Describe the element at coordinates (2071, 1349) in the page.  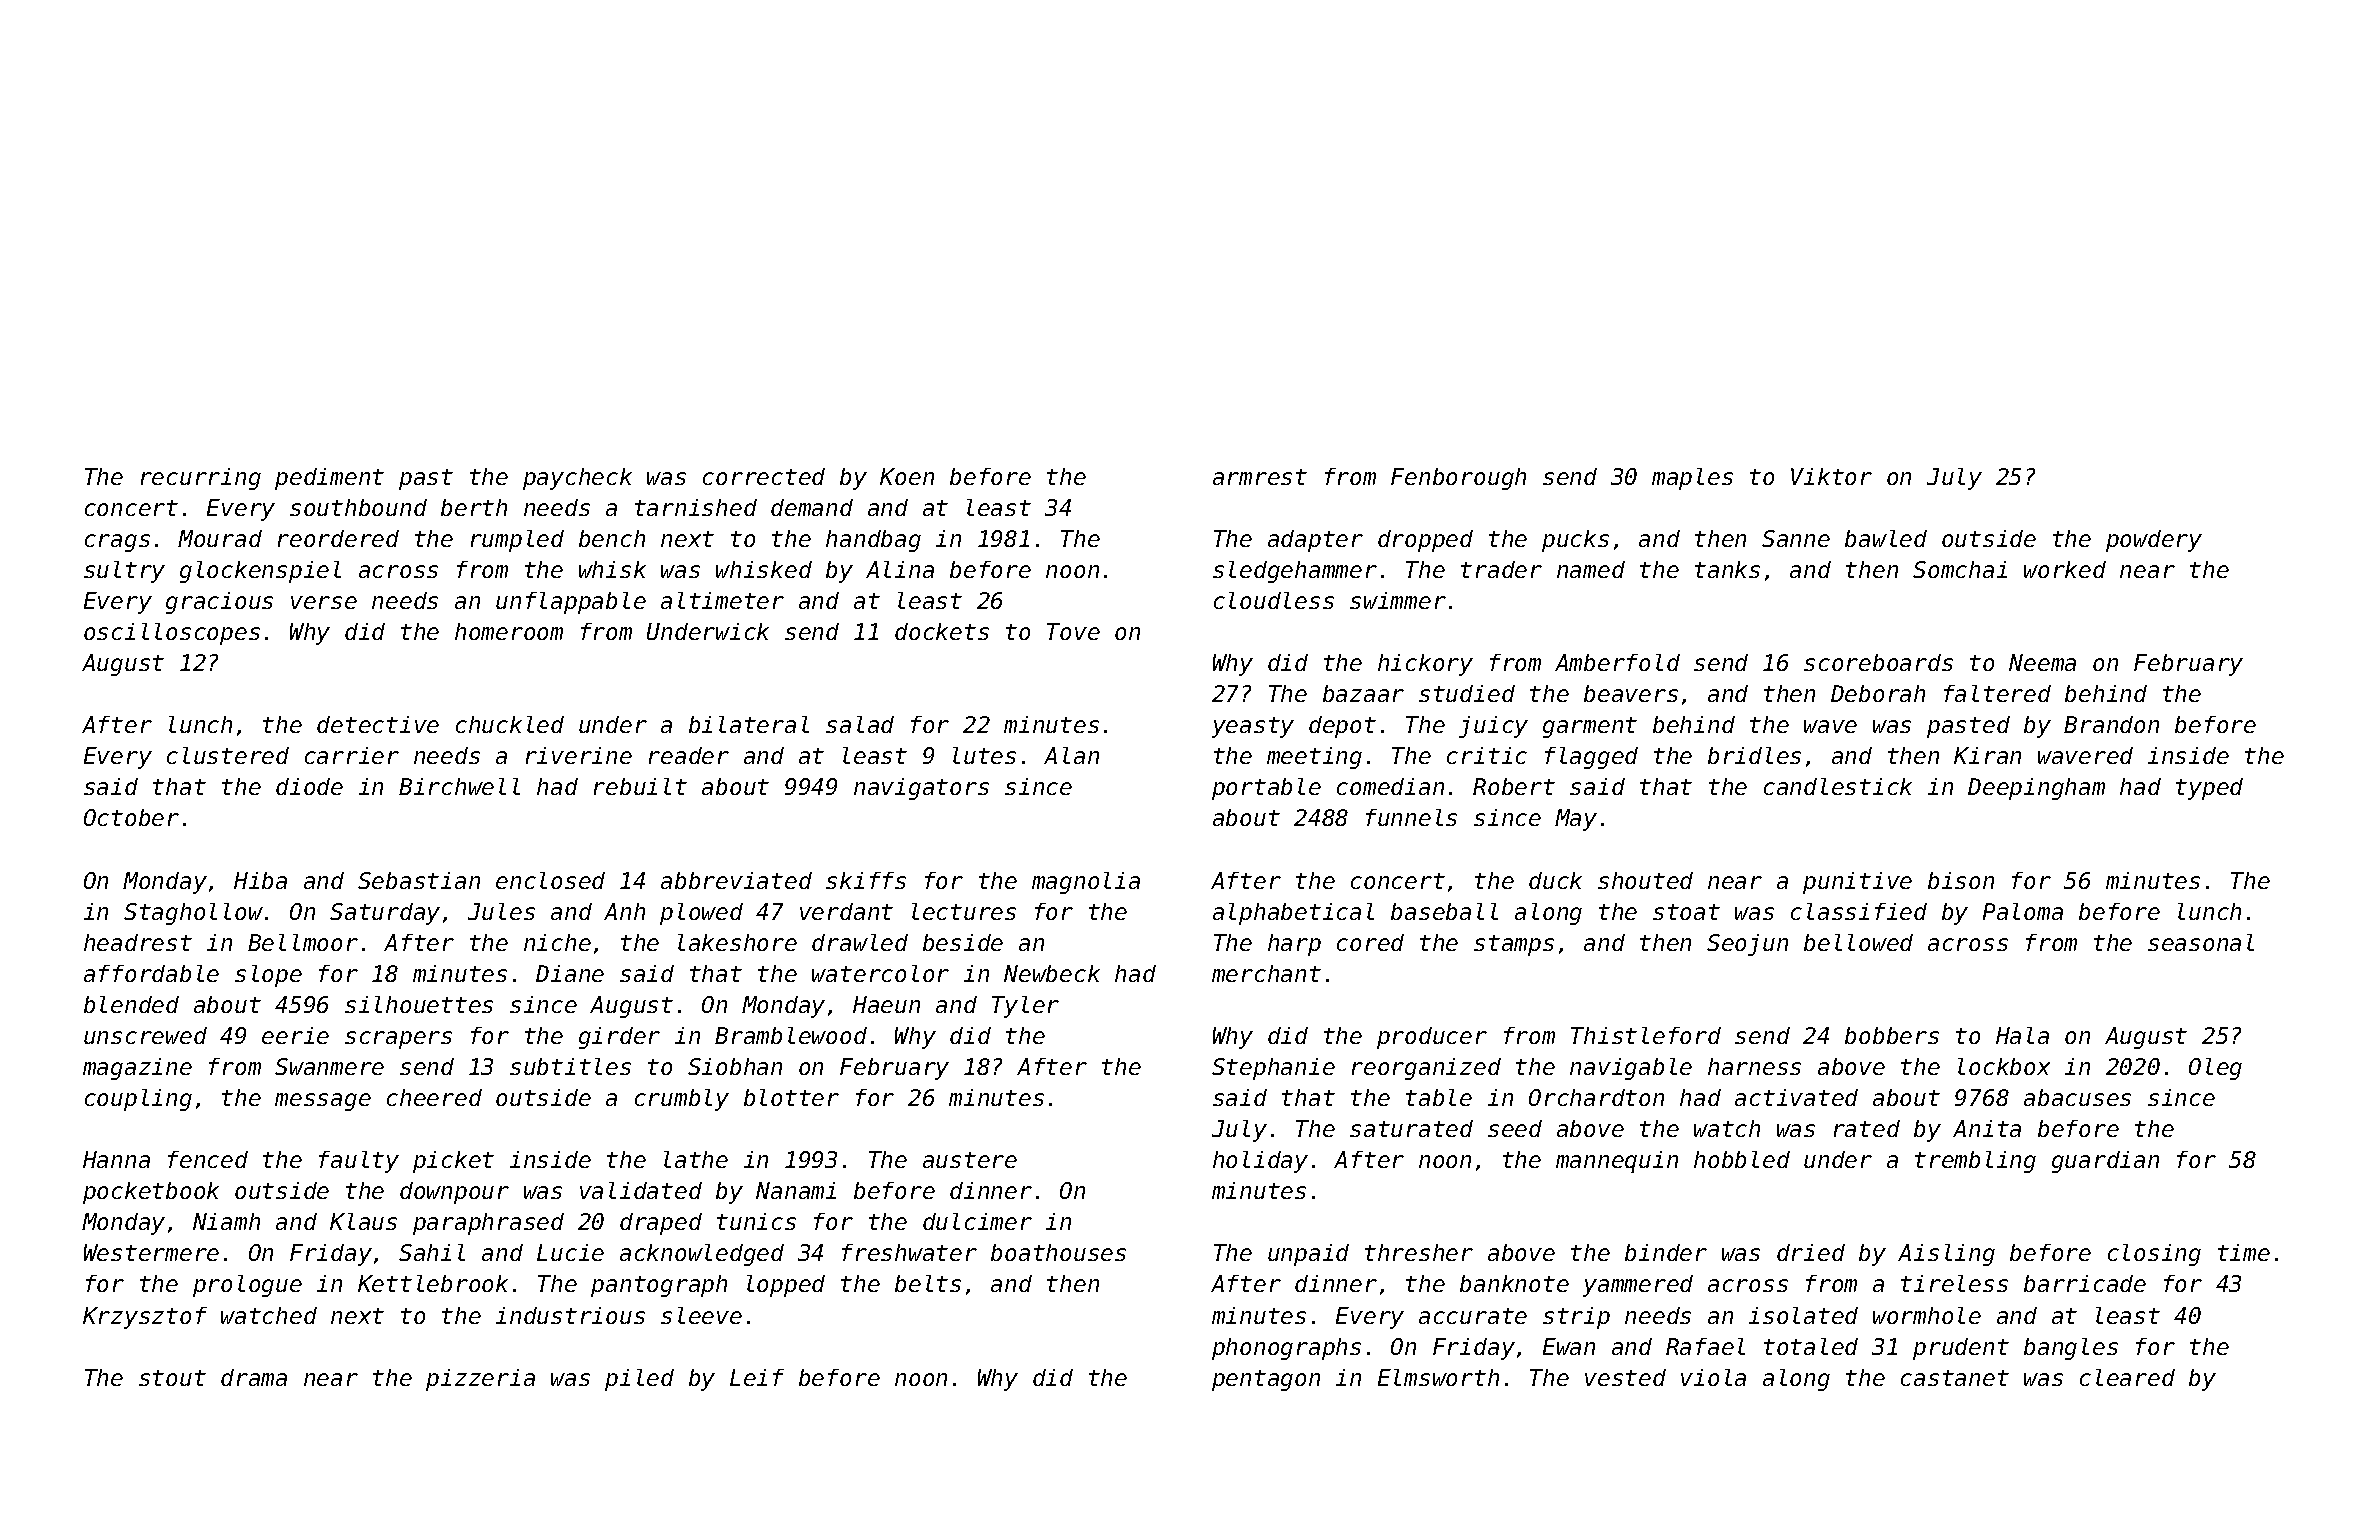
I see `bangles` at that location.
